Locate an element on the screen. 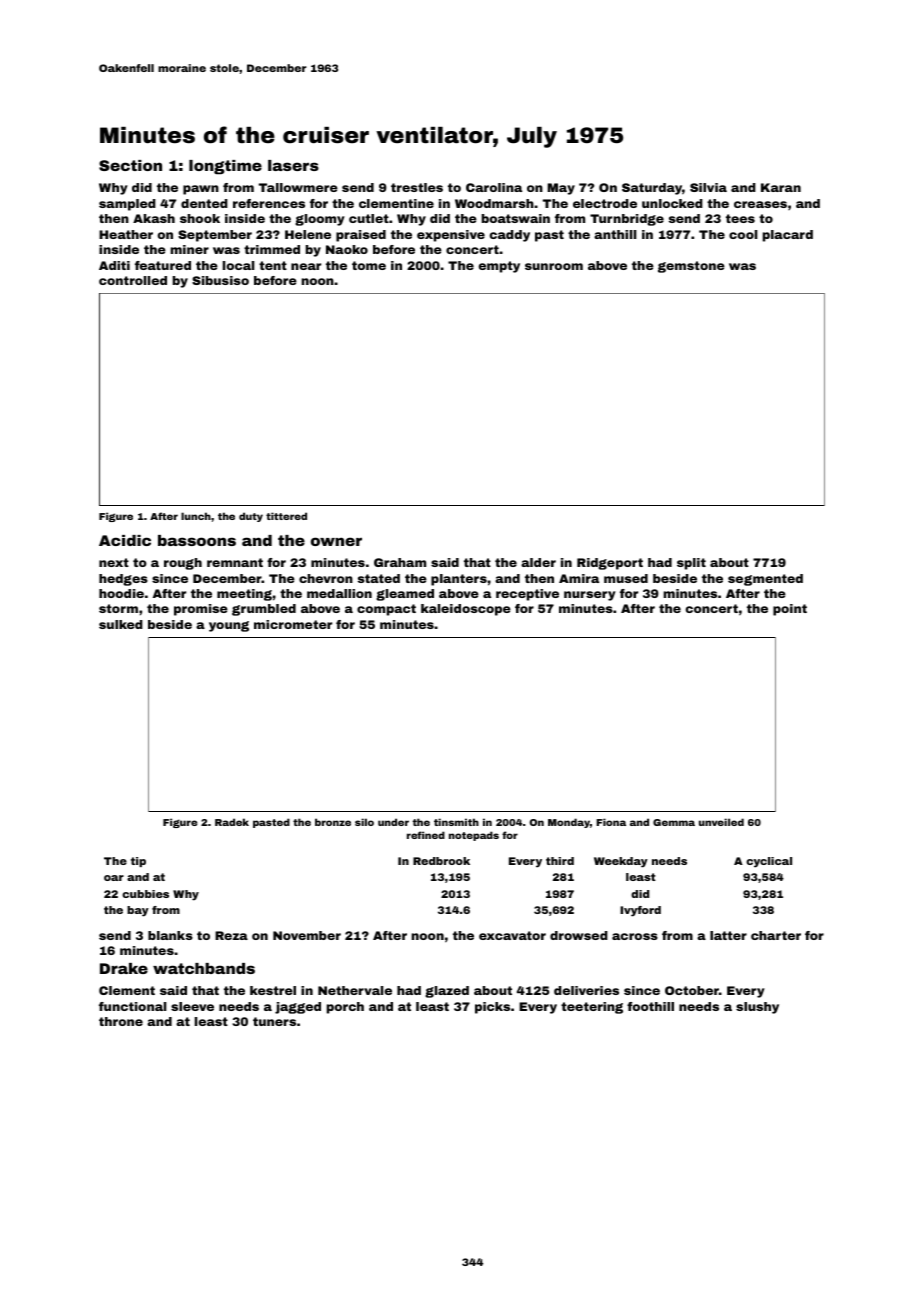 This screenshot has width=924, height=1308. gemstone is located at coordinates (691, 267).
